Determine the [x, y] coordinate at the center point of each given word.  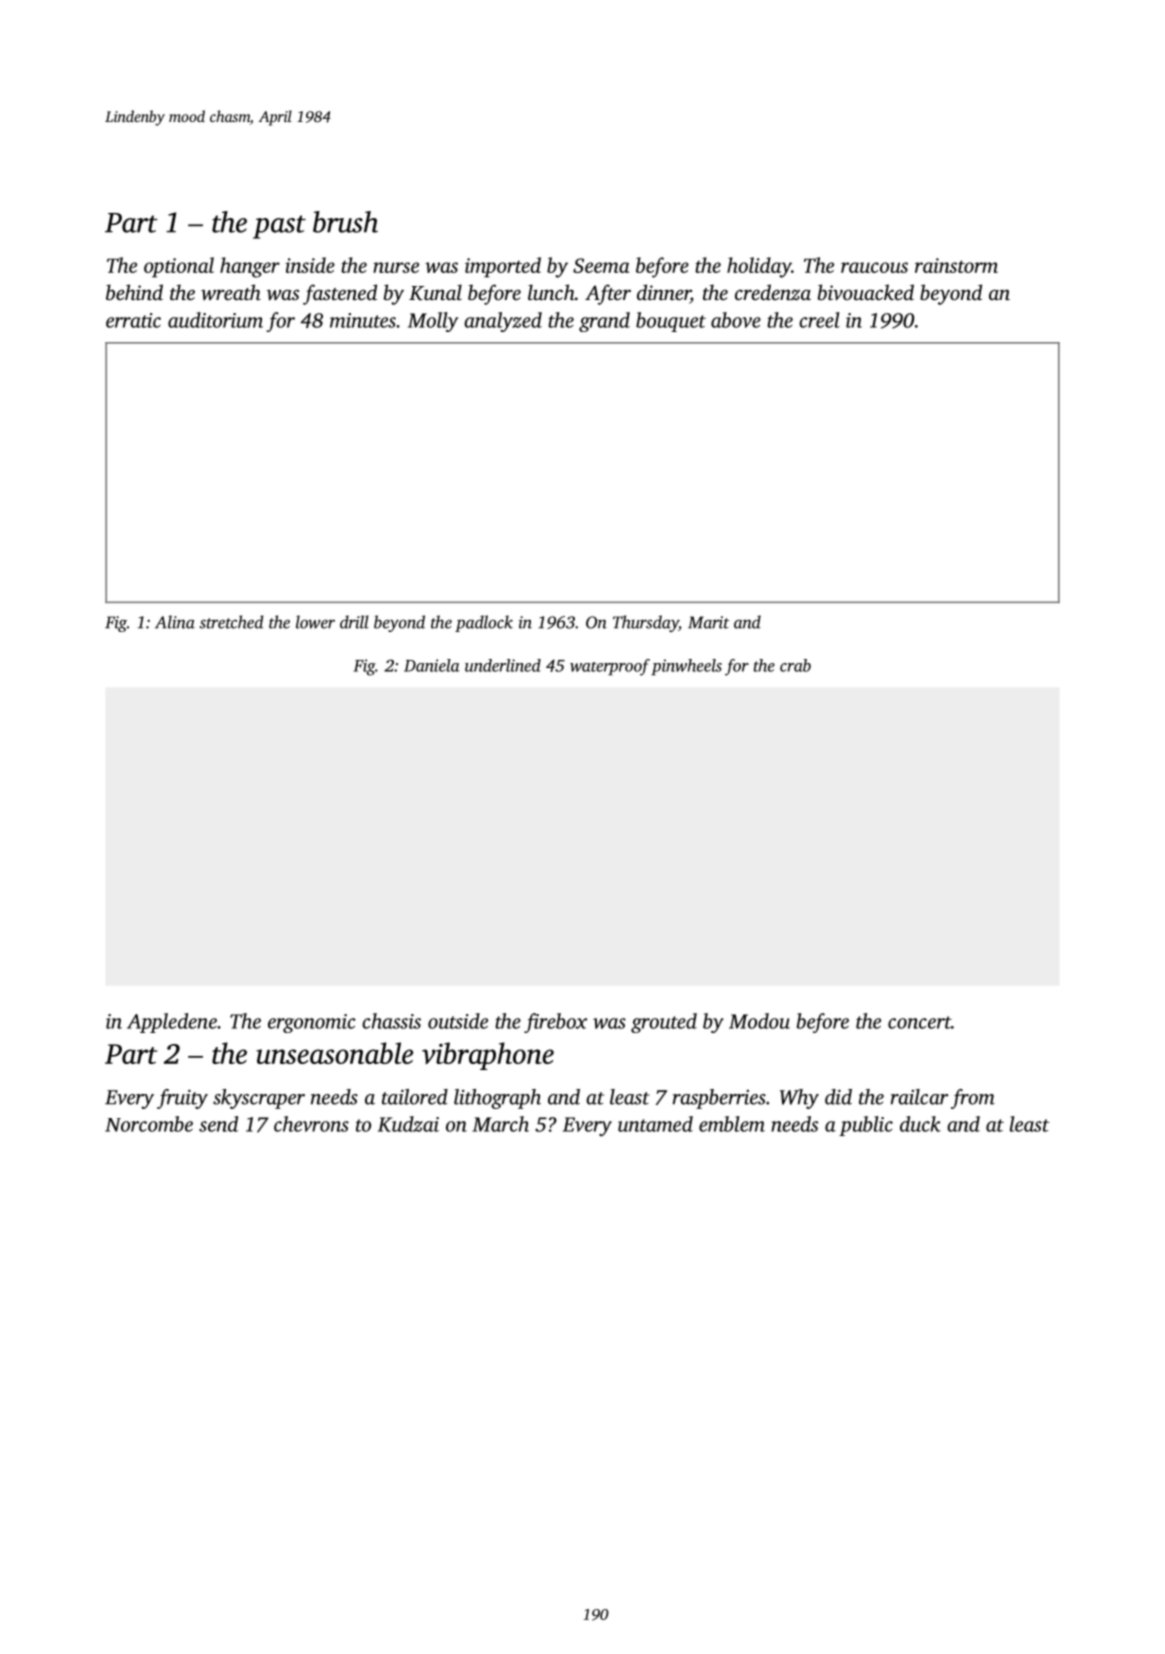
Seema [601, 265]
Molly [433, 322]
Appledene [172, 1023]
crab [795, 665]
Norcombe [149, 1124]
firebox [555, 1023]
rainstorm [956, 265]
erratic [133, 320]
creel [819, 320]
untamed [655, 1124]
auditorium [215, 320]
